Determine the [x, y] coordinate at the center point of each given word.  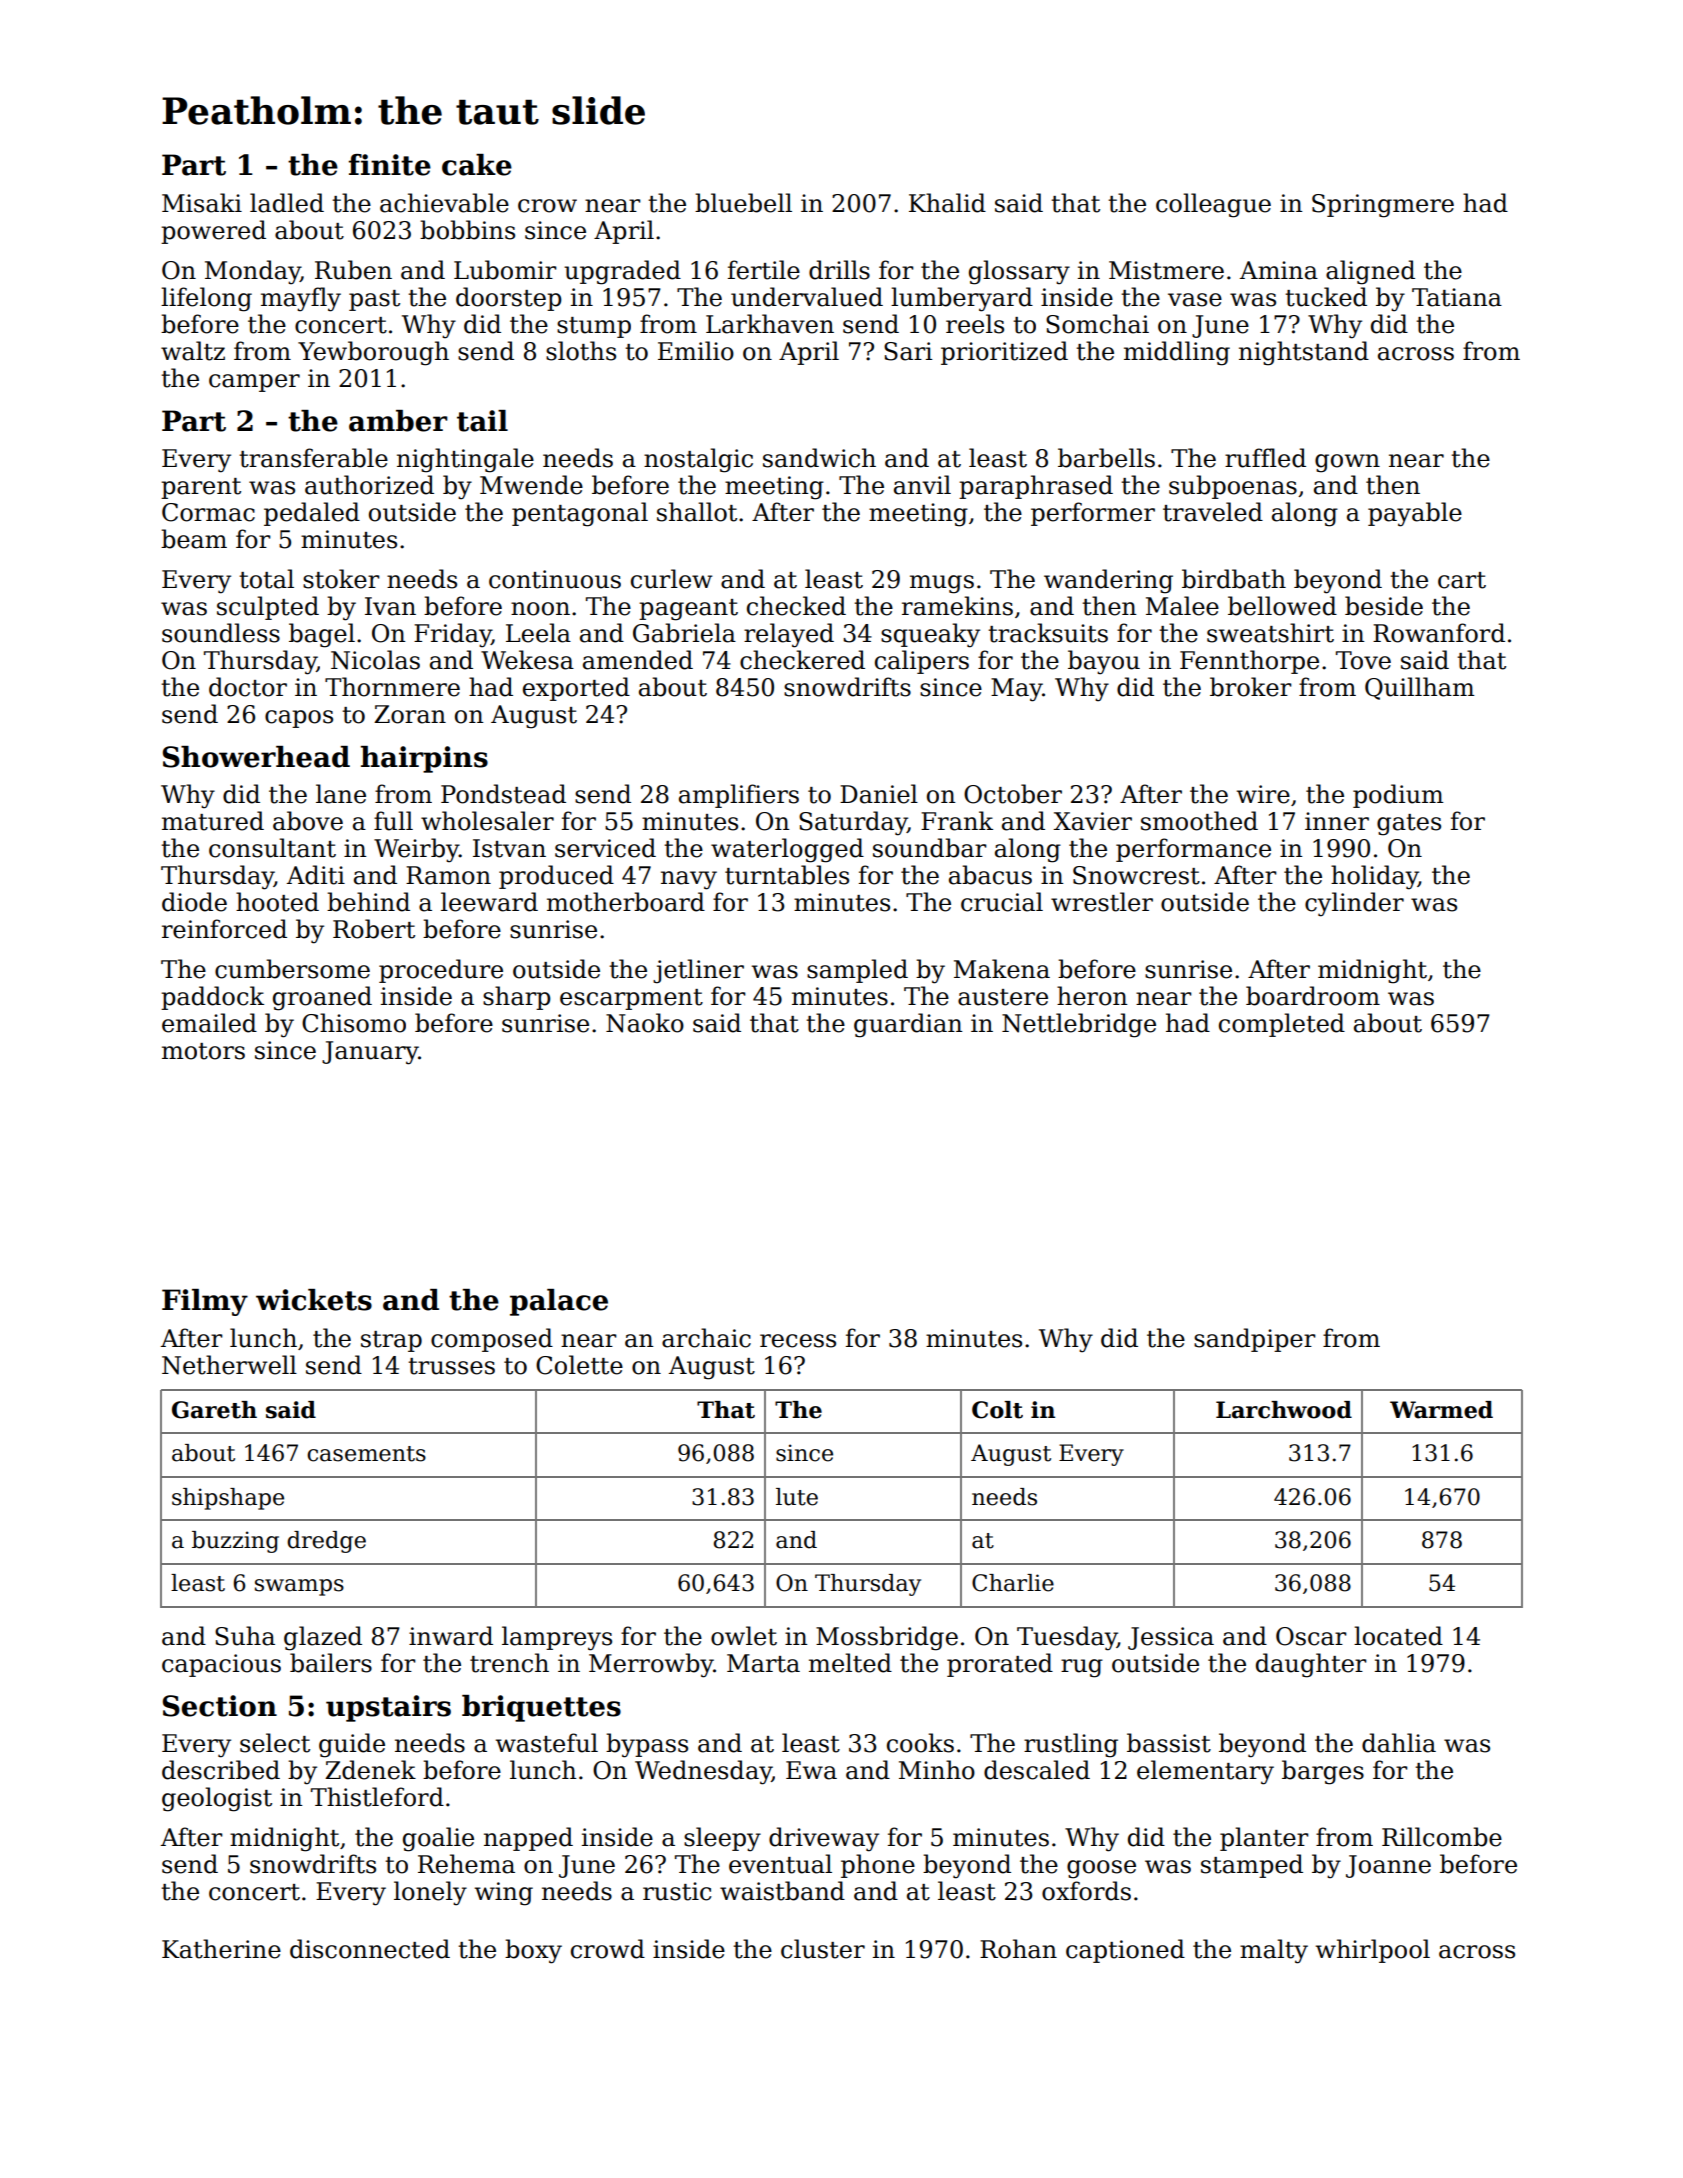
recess [798, 1341]
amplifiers [739, 796]
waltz [193, 351]
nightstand [1304, 353]
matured [213, 821]
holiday [1374, 877]
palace [559, 1302]
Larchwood [1284, 1410]
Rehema [466, 1864]
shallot [697, 512]
